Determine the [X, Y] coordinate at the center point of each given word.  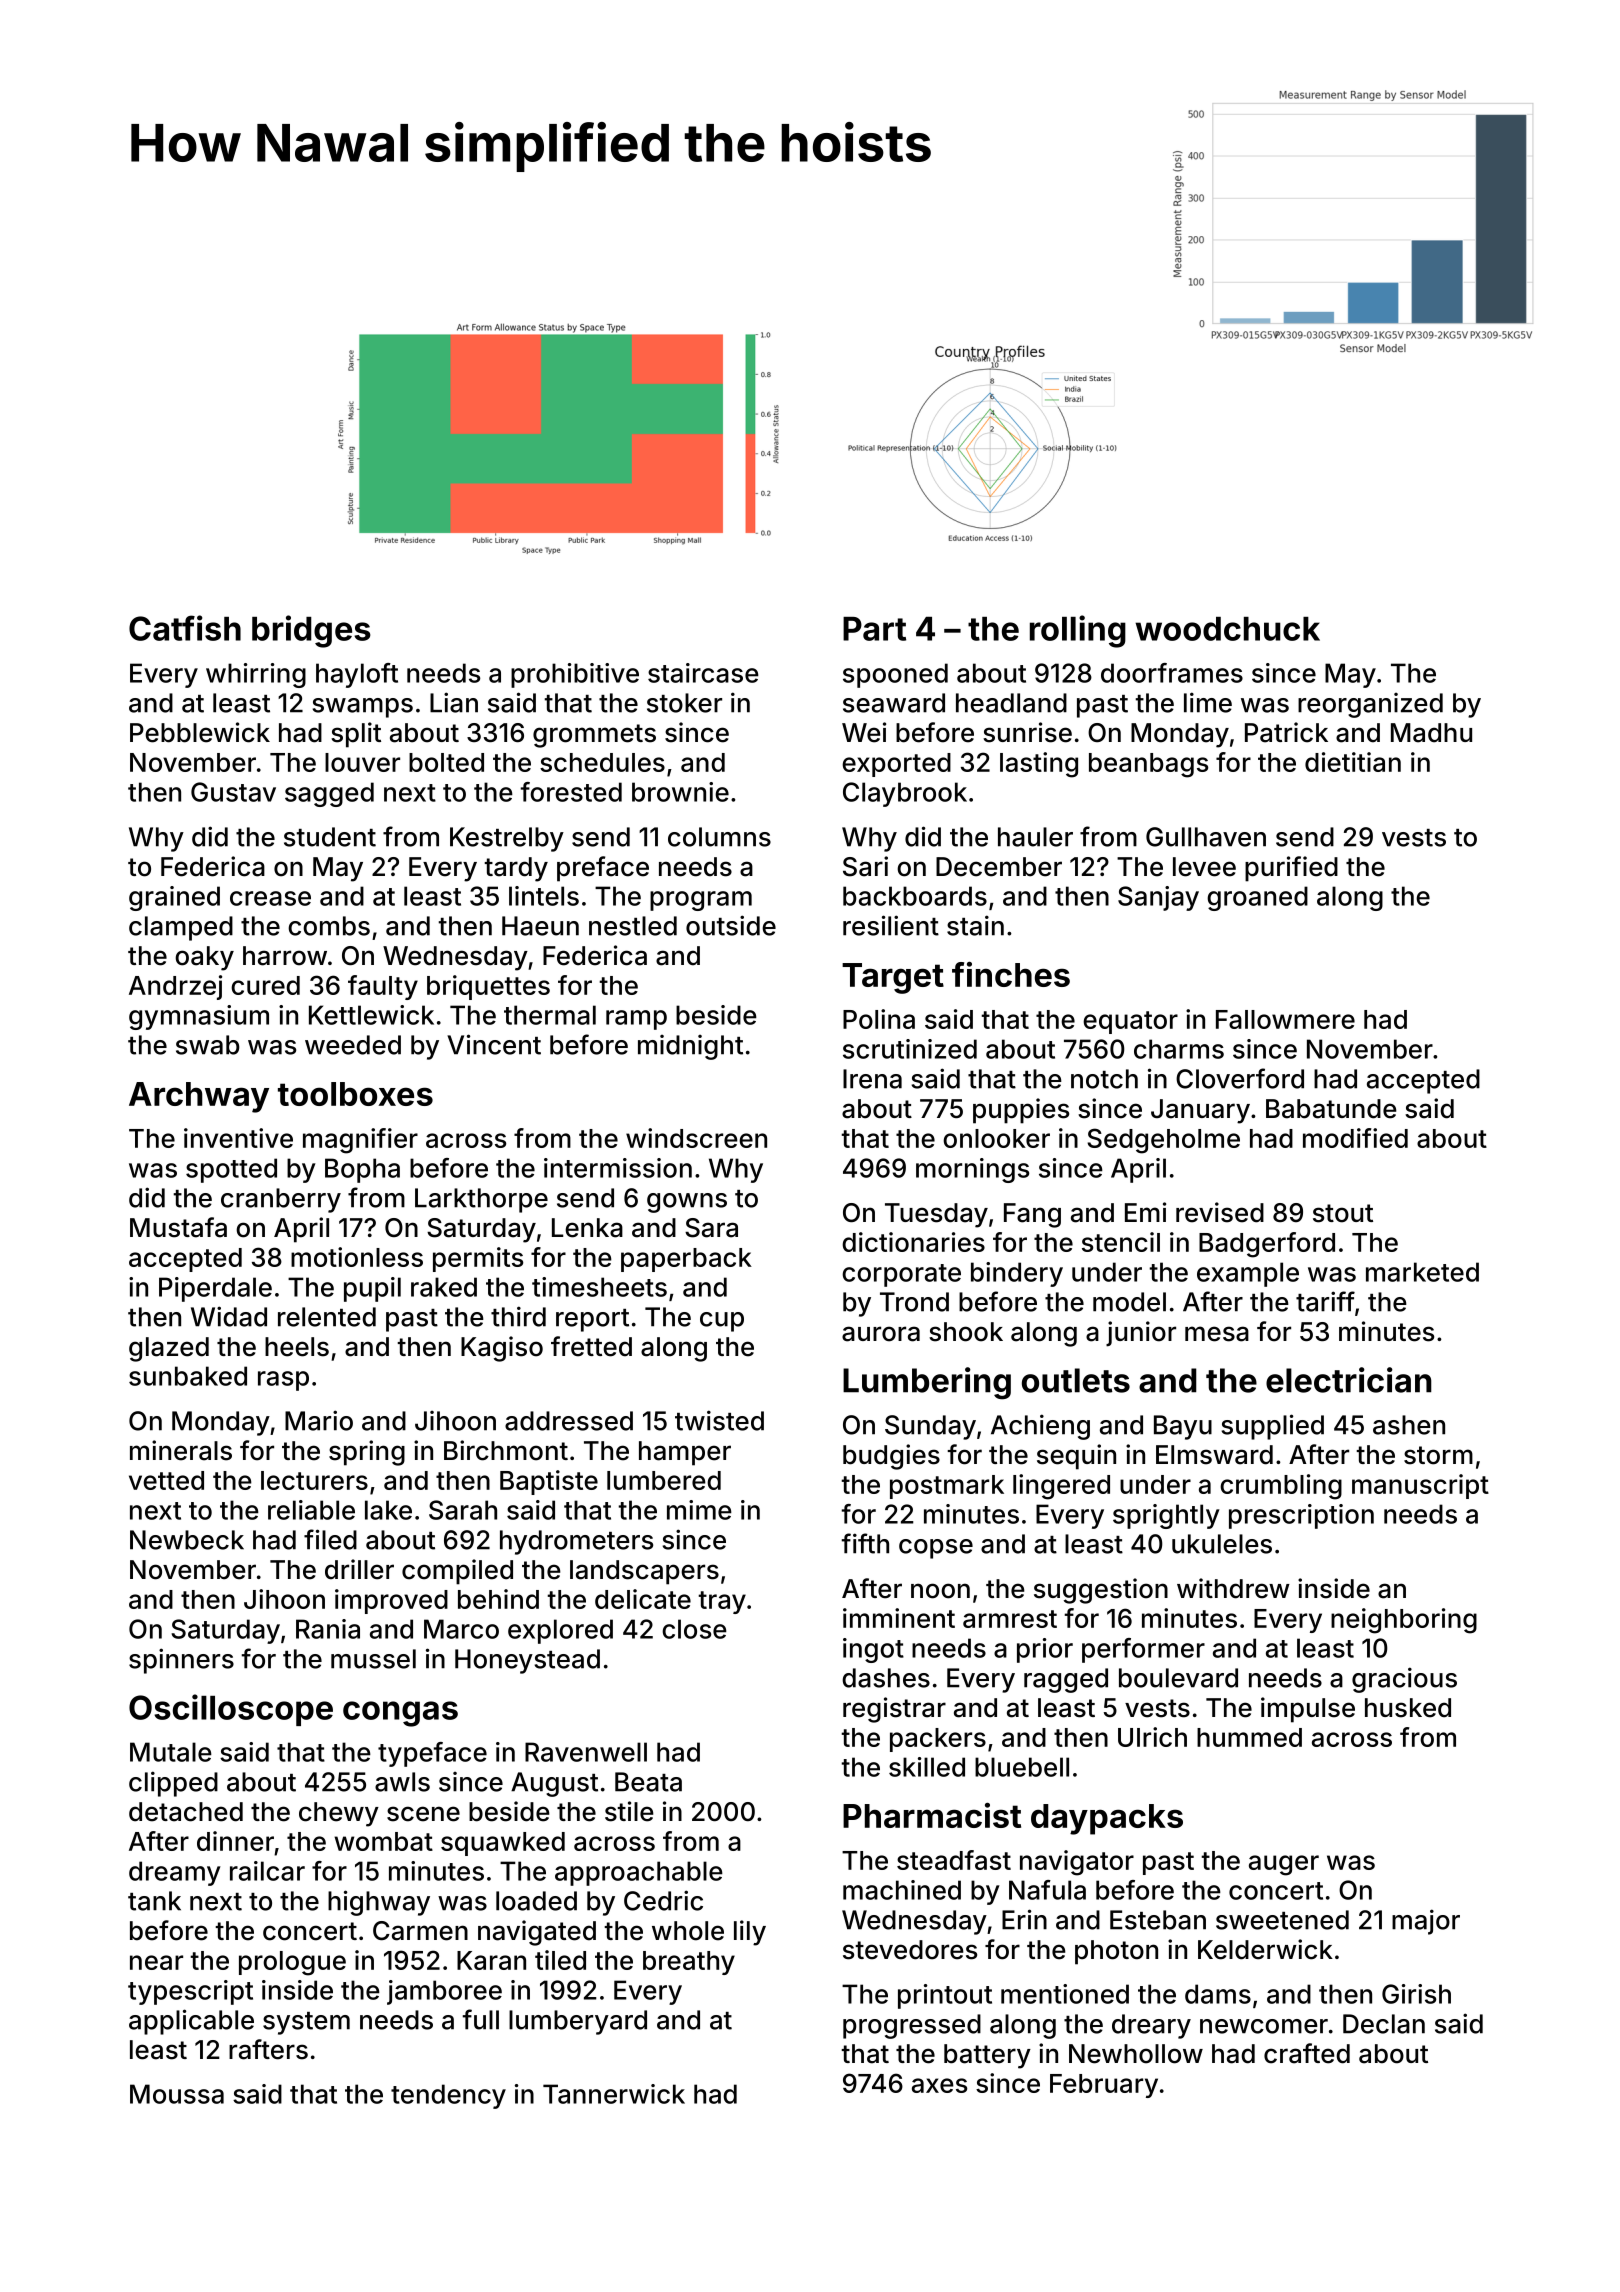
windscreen [696, 1138]
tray [722, 1602]
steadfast [954, 1860]
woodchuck [1227, 629]
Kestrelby [507, 839]
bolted [446, 762]
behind [498, 1599]
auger [1284, 1865]
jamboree [444, 1992]
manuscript [1420, 1486]
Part [874, 629]
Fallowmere [1285, 1019]
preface [603, 869]
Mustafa [178, 1227]
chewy [339, 1814]
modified [1355, 1138]
